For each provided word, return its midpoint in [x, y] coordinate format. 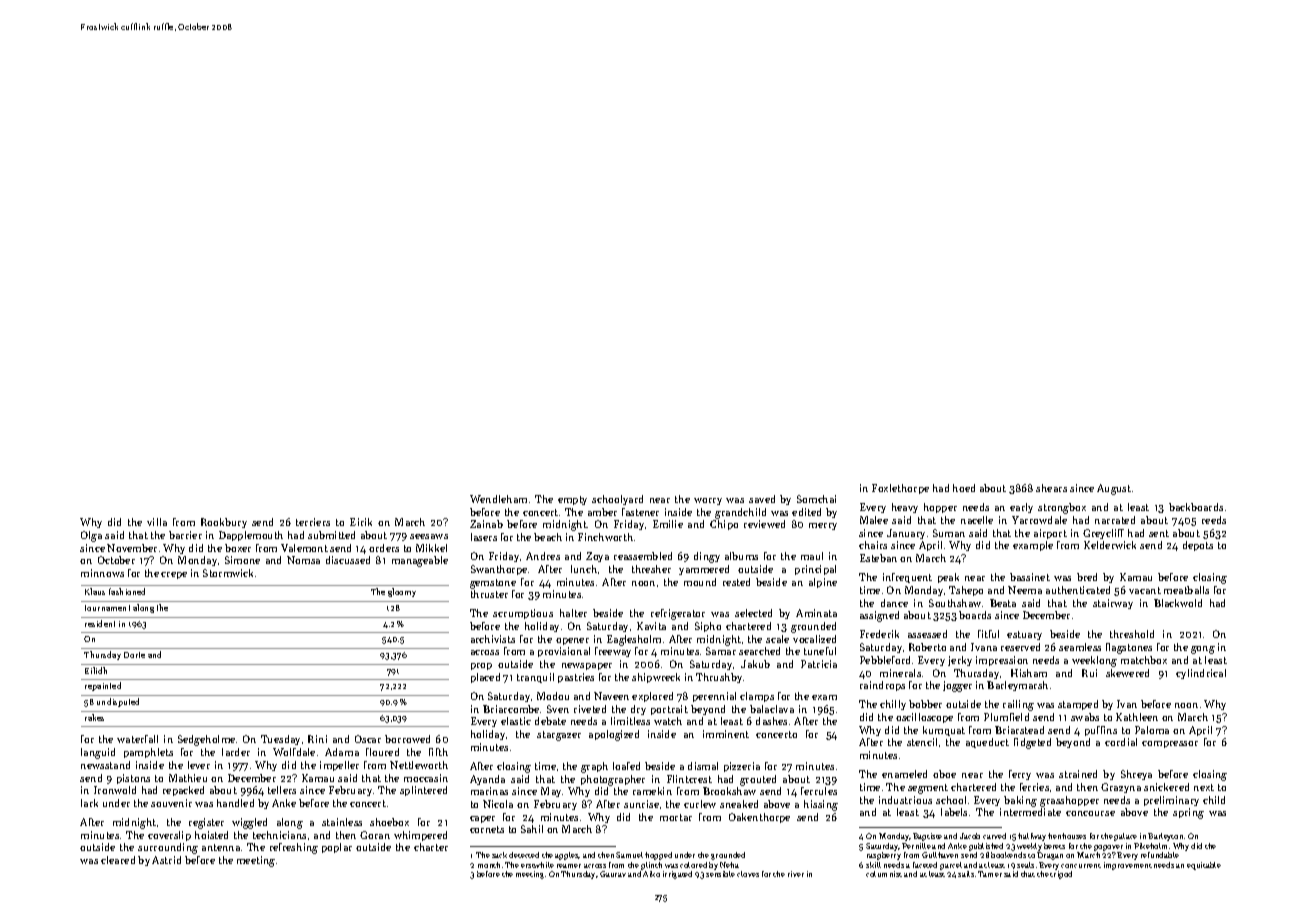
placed [485, 678]
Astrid [166, 860]
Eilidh [96, 670]
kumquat [944, 731]
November [132, 548]
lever [199, 765]
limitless [630, 721]
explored [652, 697]
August [1114, 489]
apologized [614, 735]
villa [157, 522]
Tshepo [966, 591]
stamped [1078, 705]
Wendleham [498, 499]
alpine [823, 583]
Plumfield [1006, 717]
